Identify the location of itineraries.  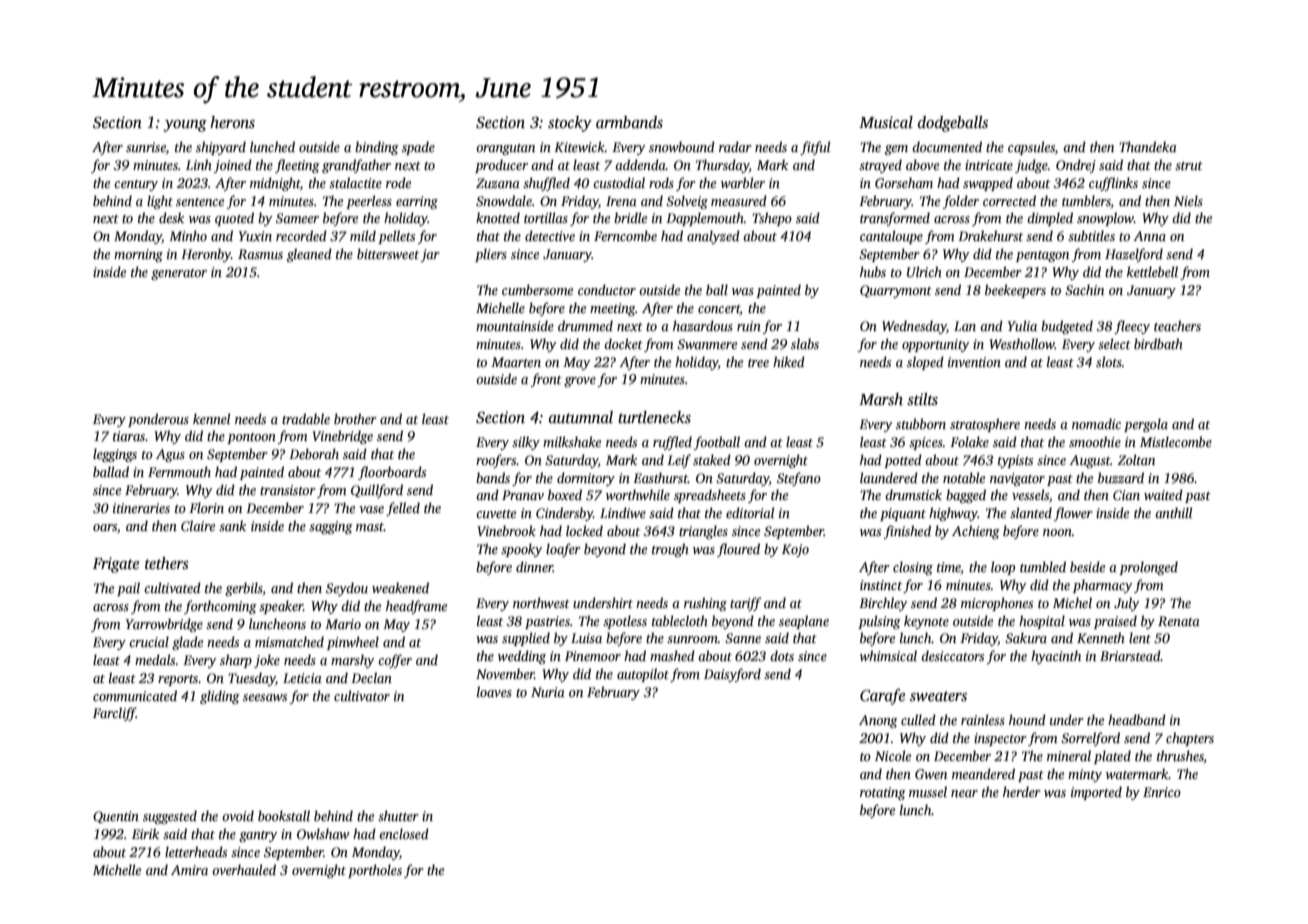
(141, 508).
